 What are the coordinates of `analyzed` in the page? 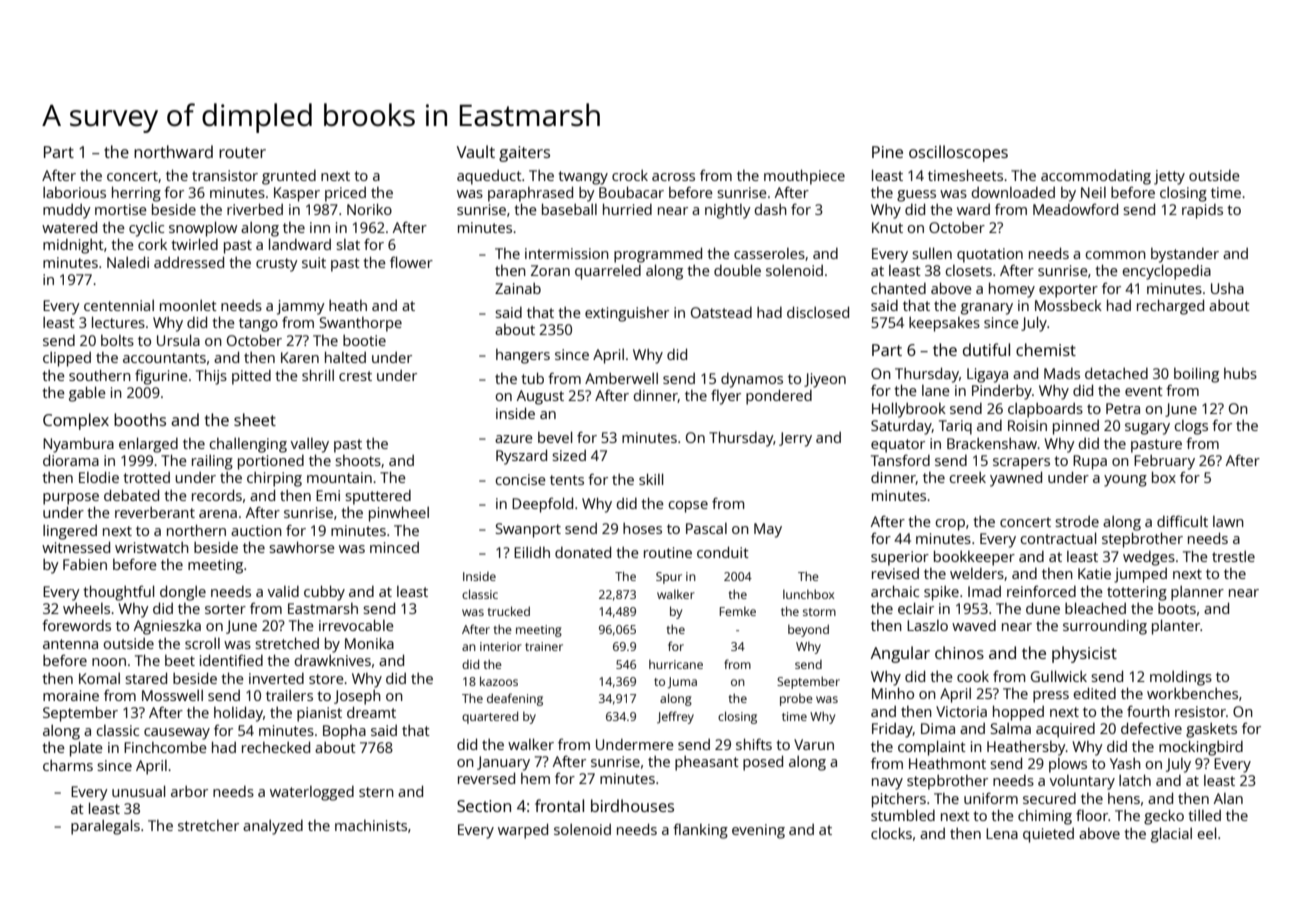 It's located at (273, 827).
